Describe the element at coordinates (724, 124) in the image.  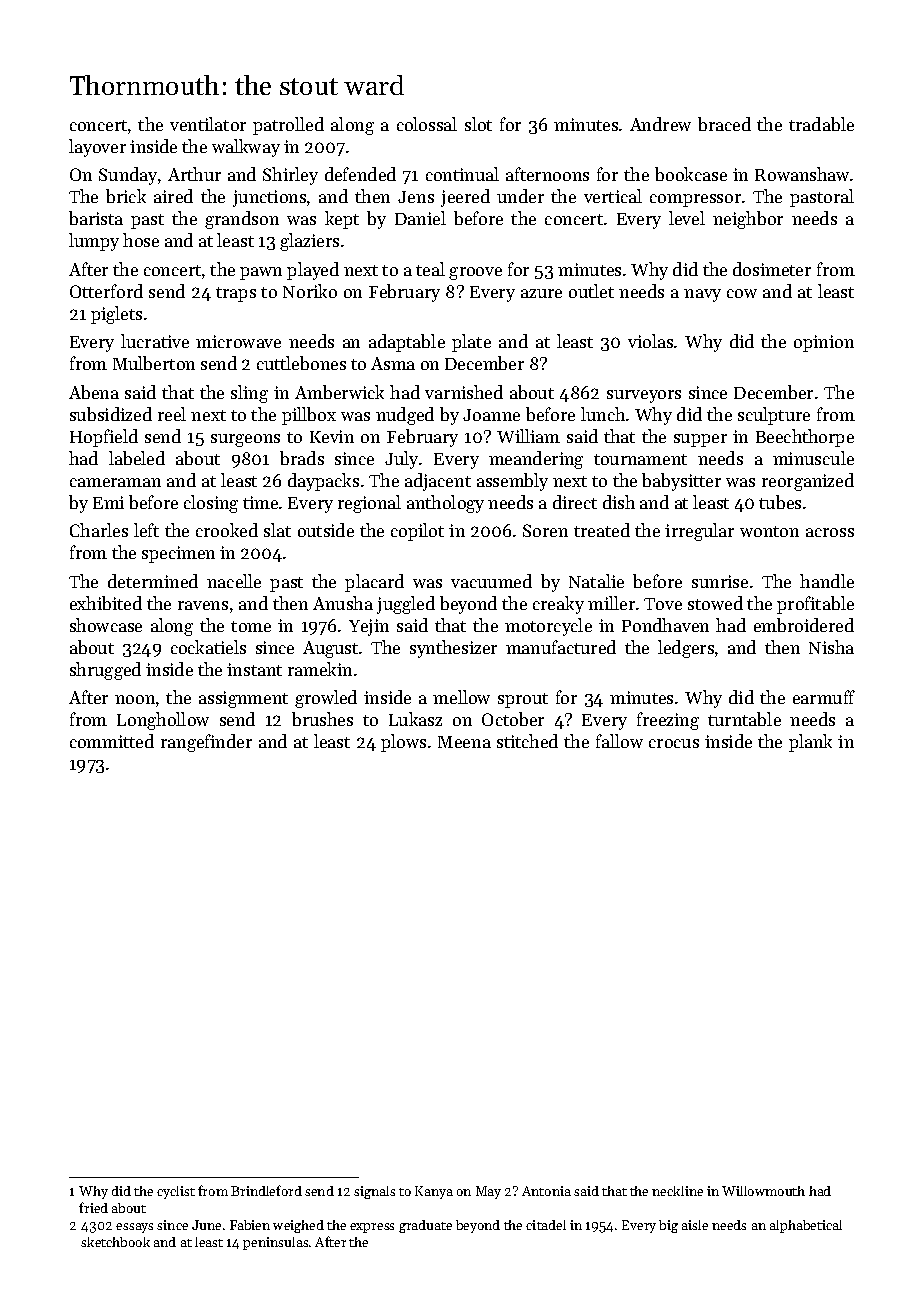
I see `braced` at that location.
